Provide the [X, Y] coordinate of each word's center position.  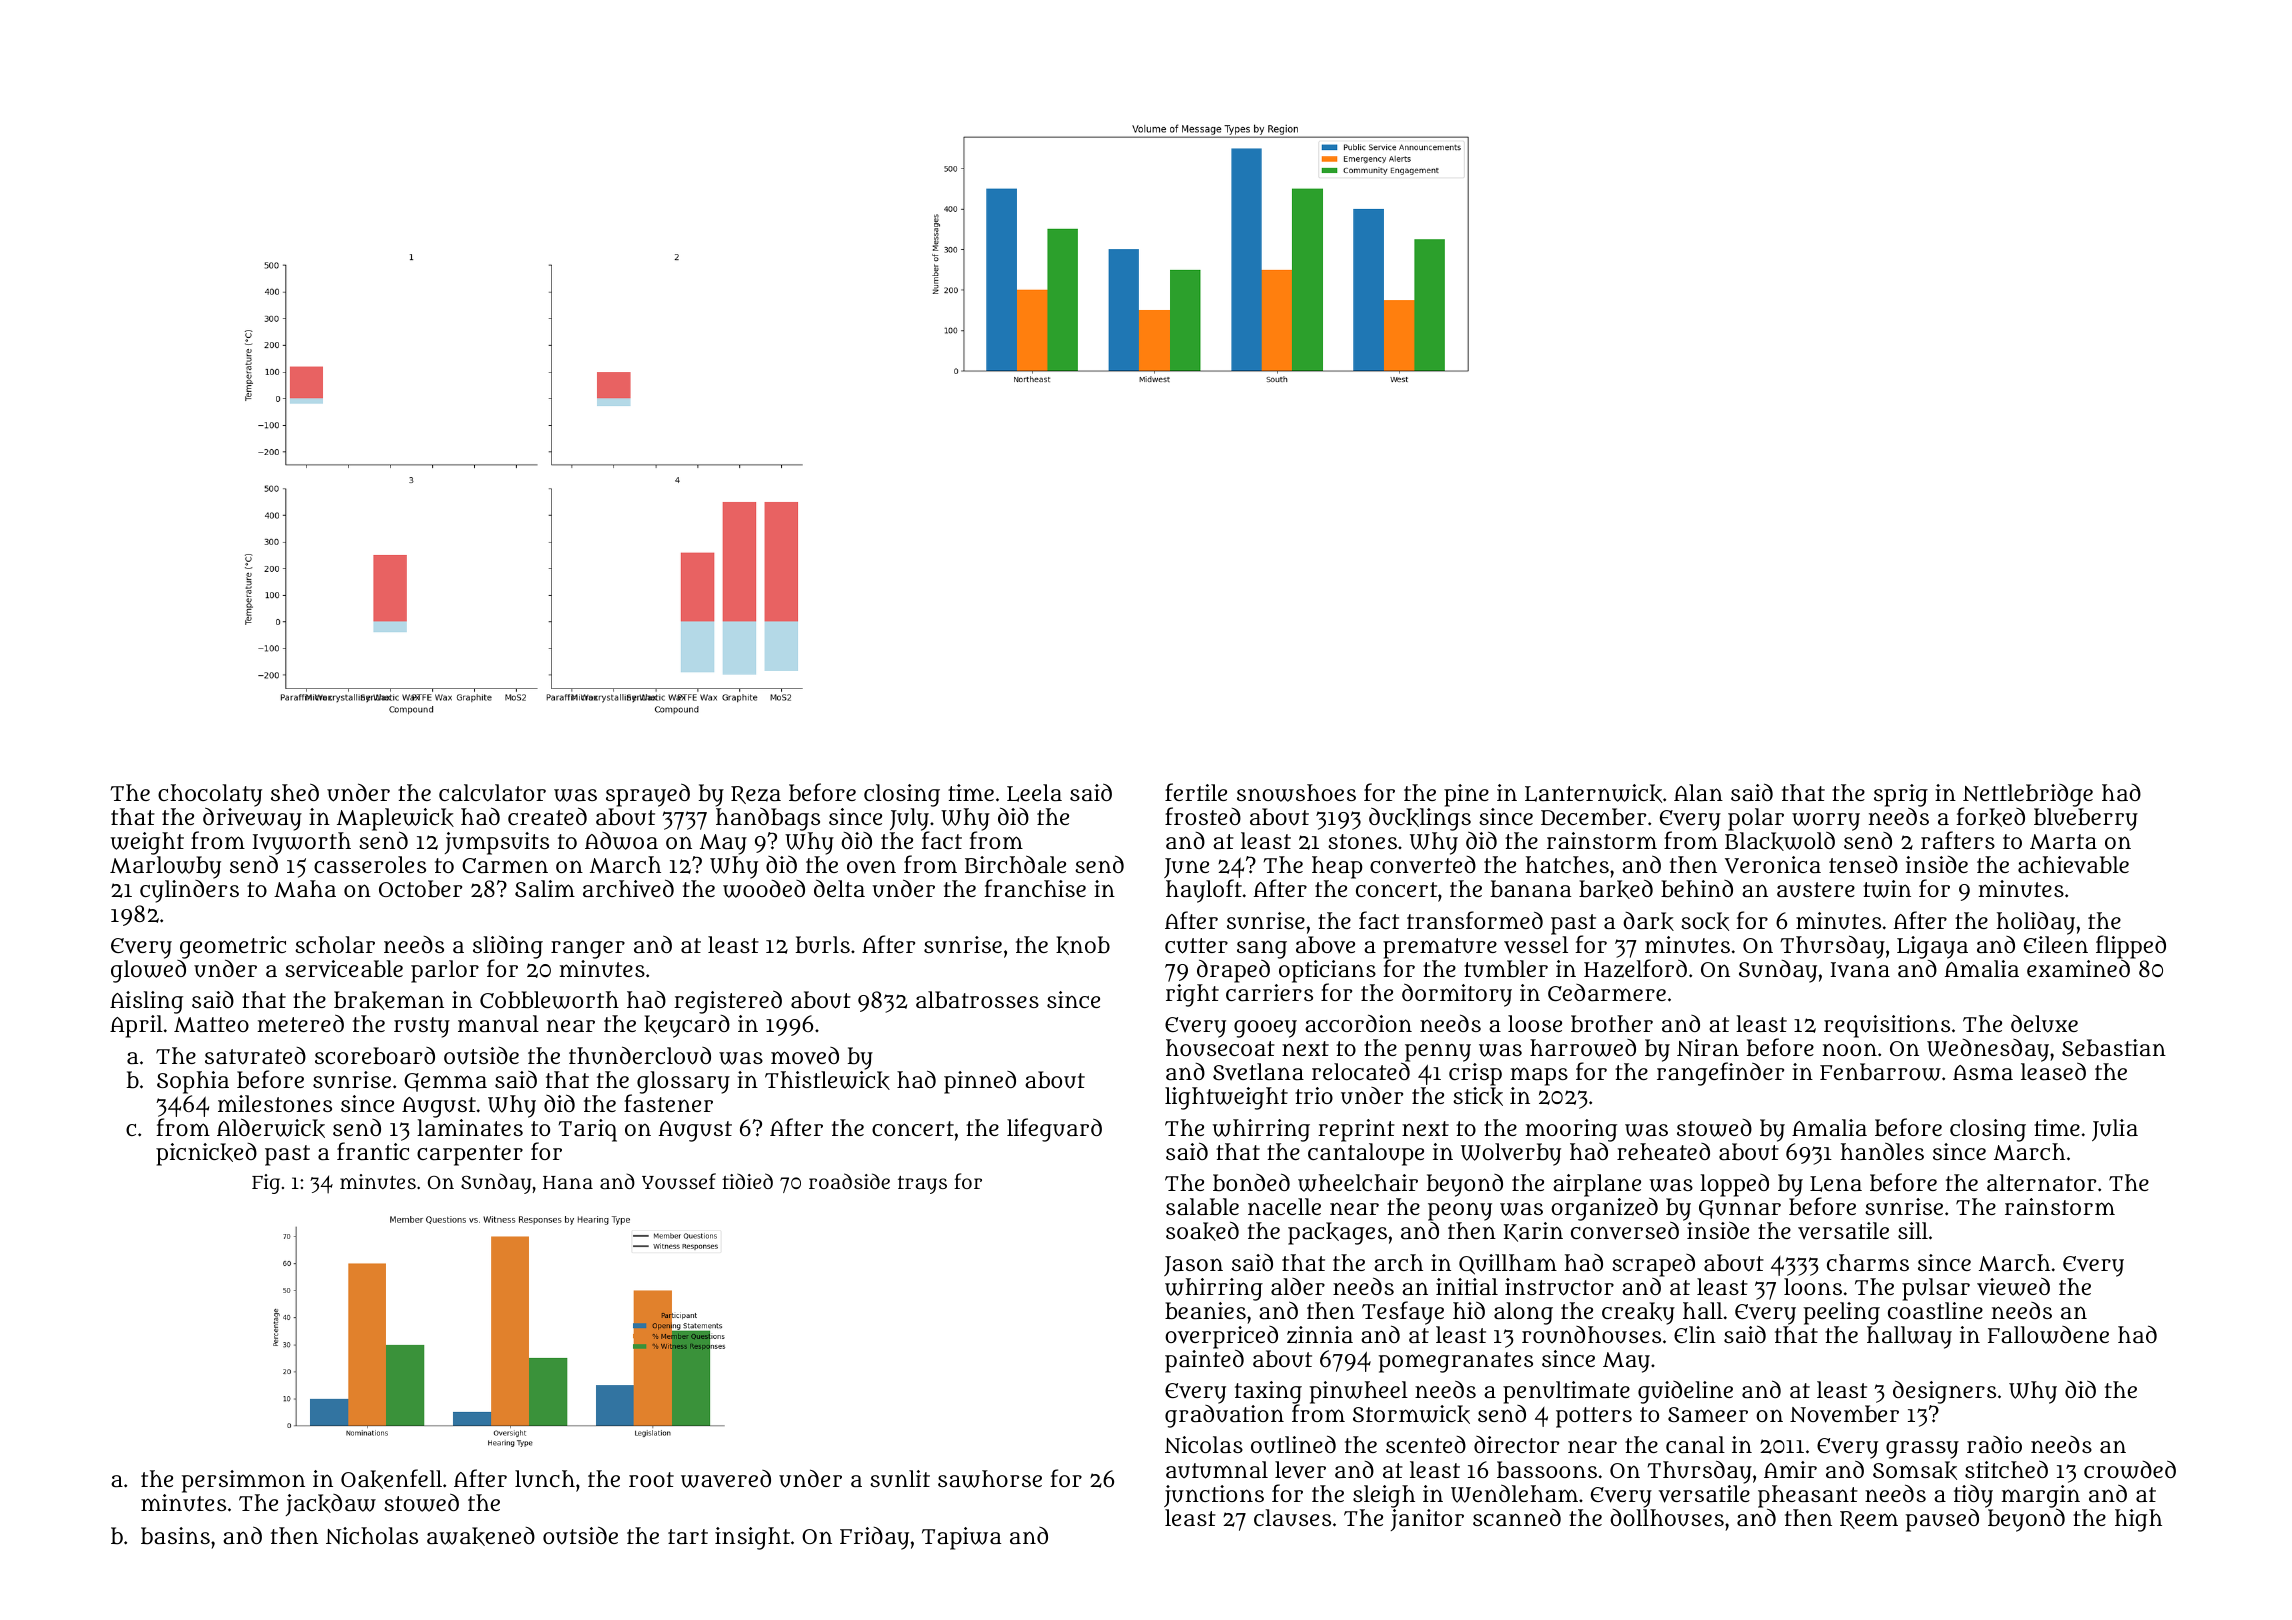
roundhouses [1591, 1335]
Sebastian [2114, 1048]
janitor [1427, 1520]
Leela [1034, 793]
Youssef [679, 1181]
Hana [568, 1182]
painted [1204, 1361]
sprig [1901, 796]
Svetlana [1258, 1071]
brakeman [389, 1000]
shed [295, 792]
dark [1648, 921]
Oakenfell [391, 1479]
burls [823, 945]
